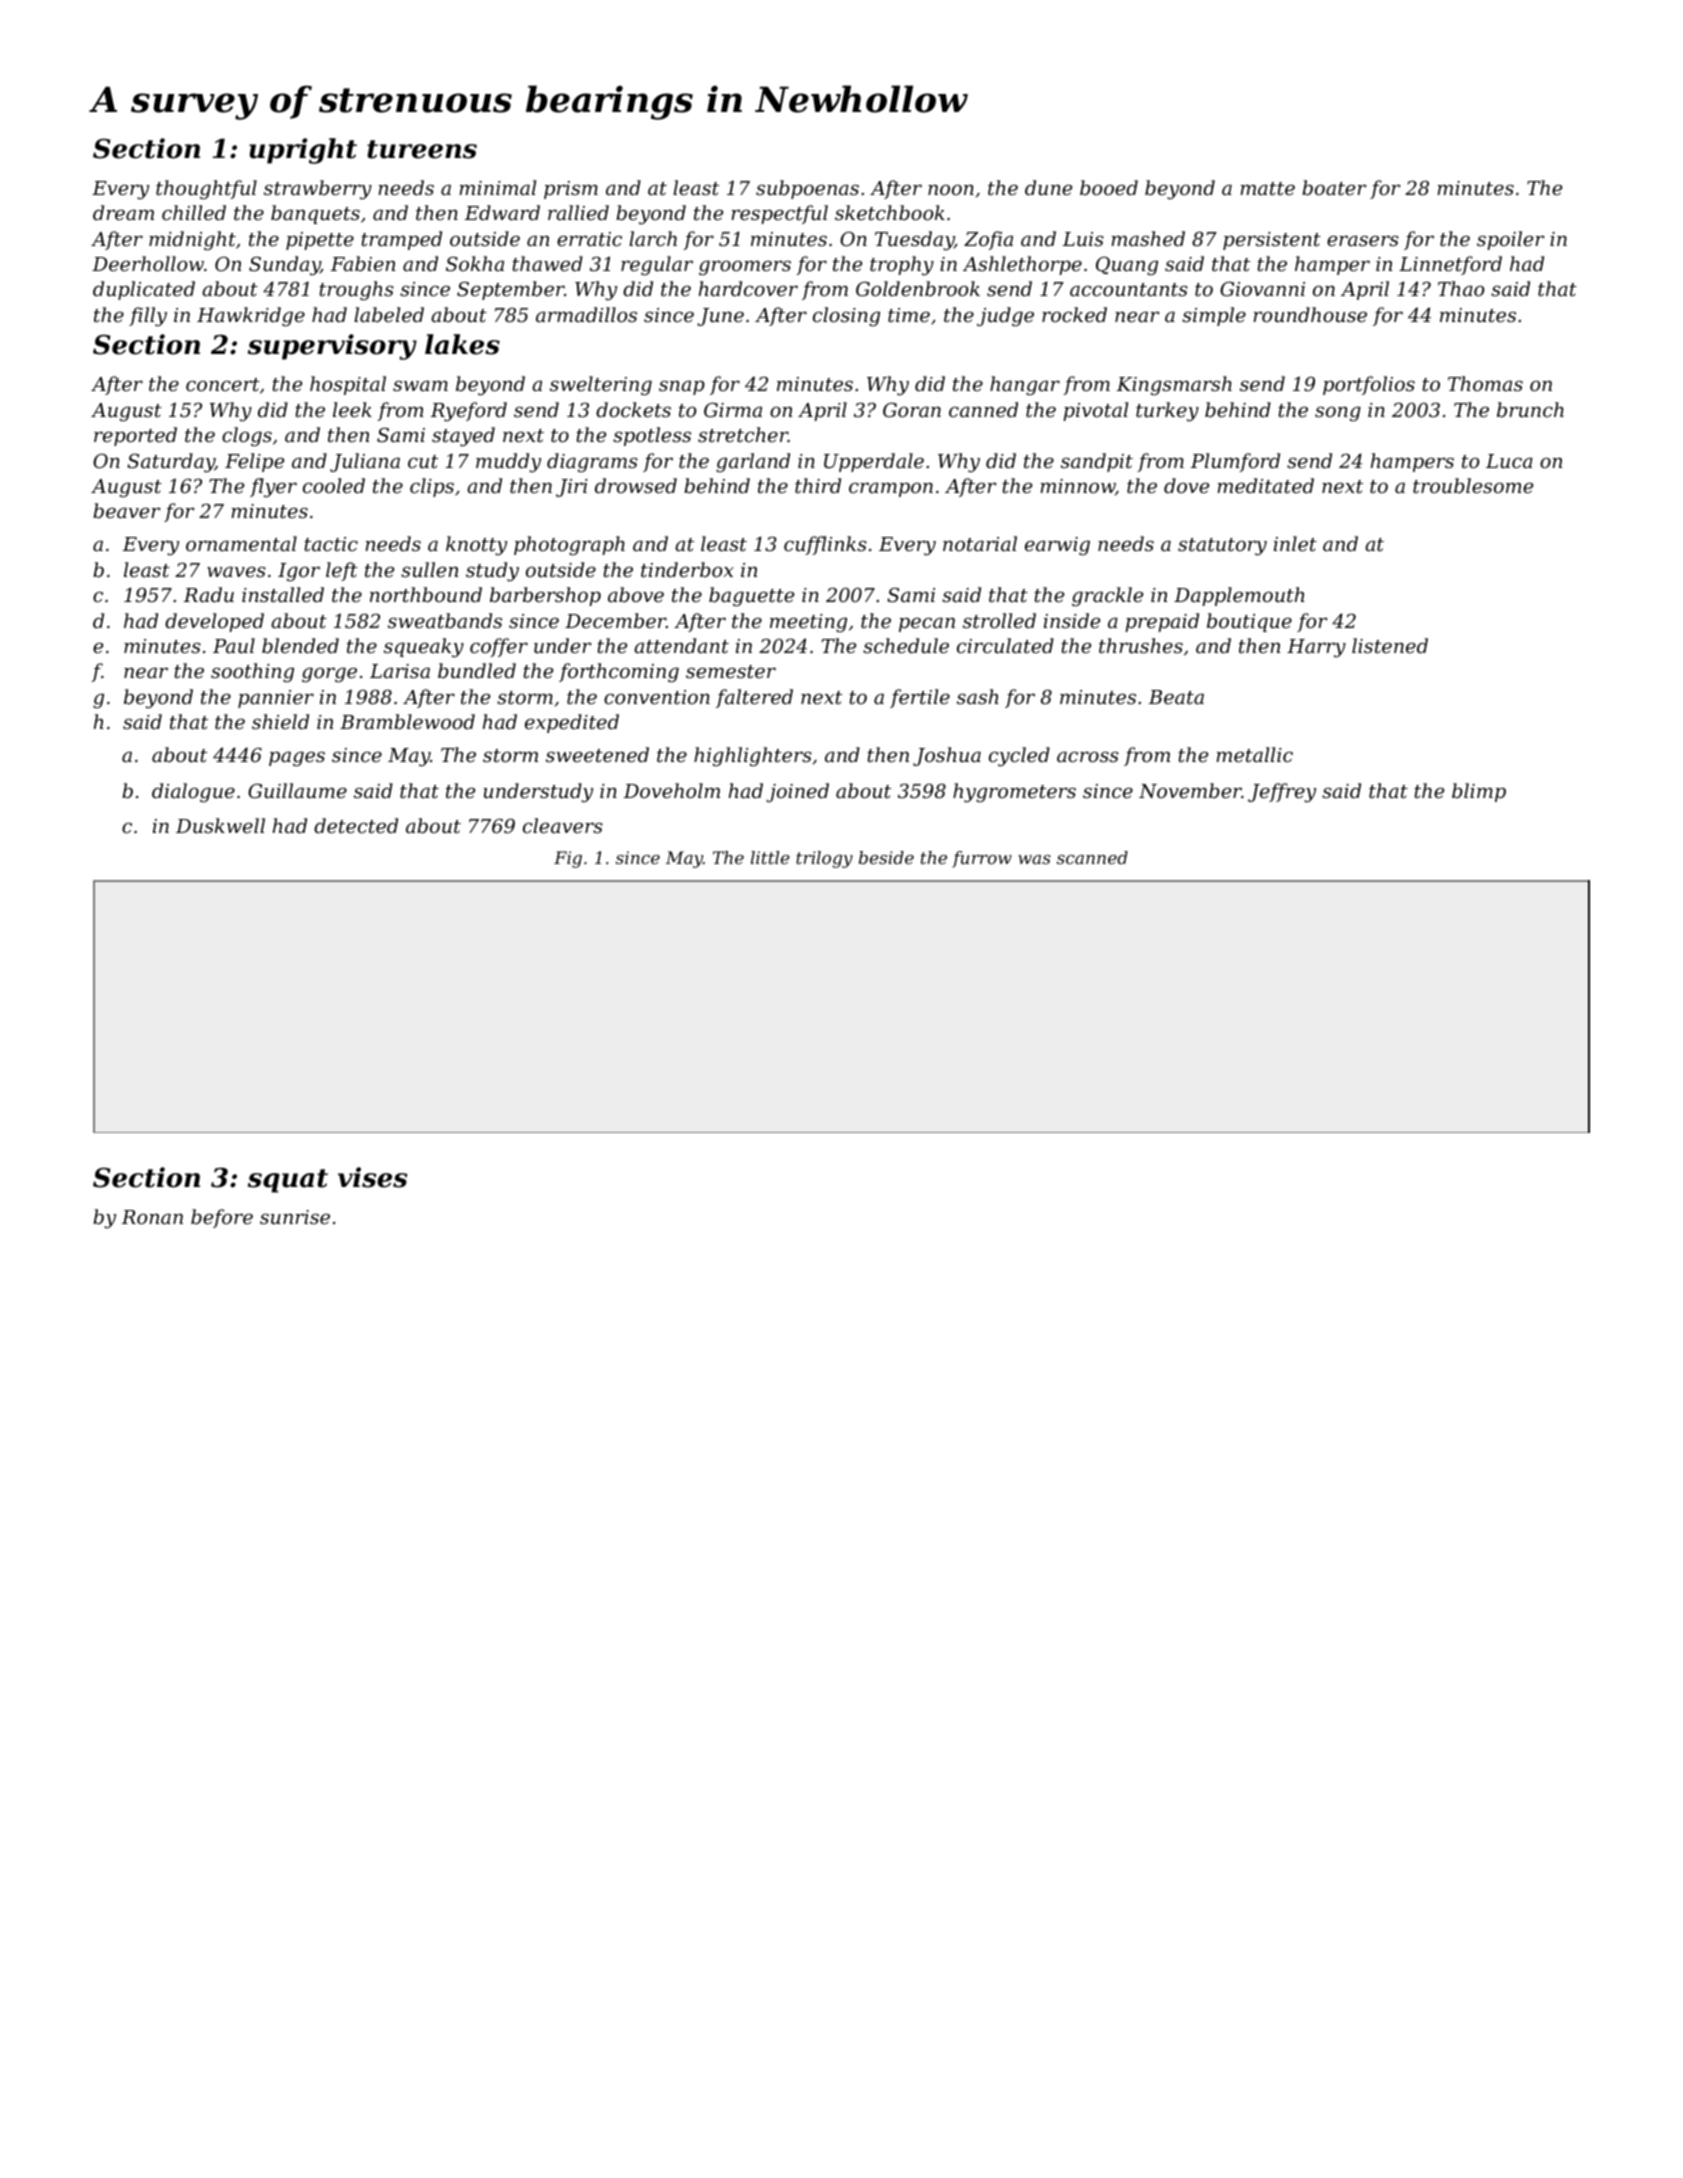 The width and height of the screenshot is (1683, 2178). I want to click on tinderbox, so click(687, 569).
